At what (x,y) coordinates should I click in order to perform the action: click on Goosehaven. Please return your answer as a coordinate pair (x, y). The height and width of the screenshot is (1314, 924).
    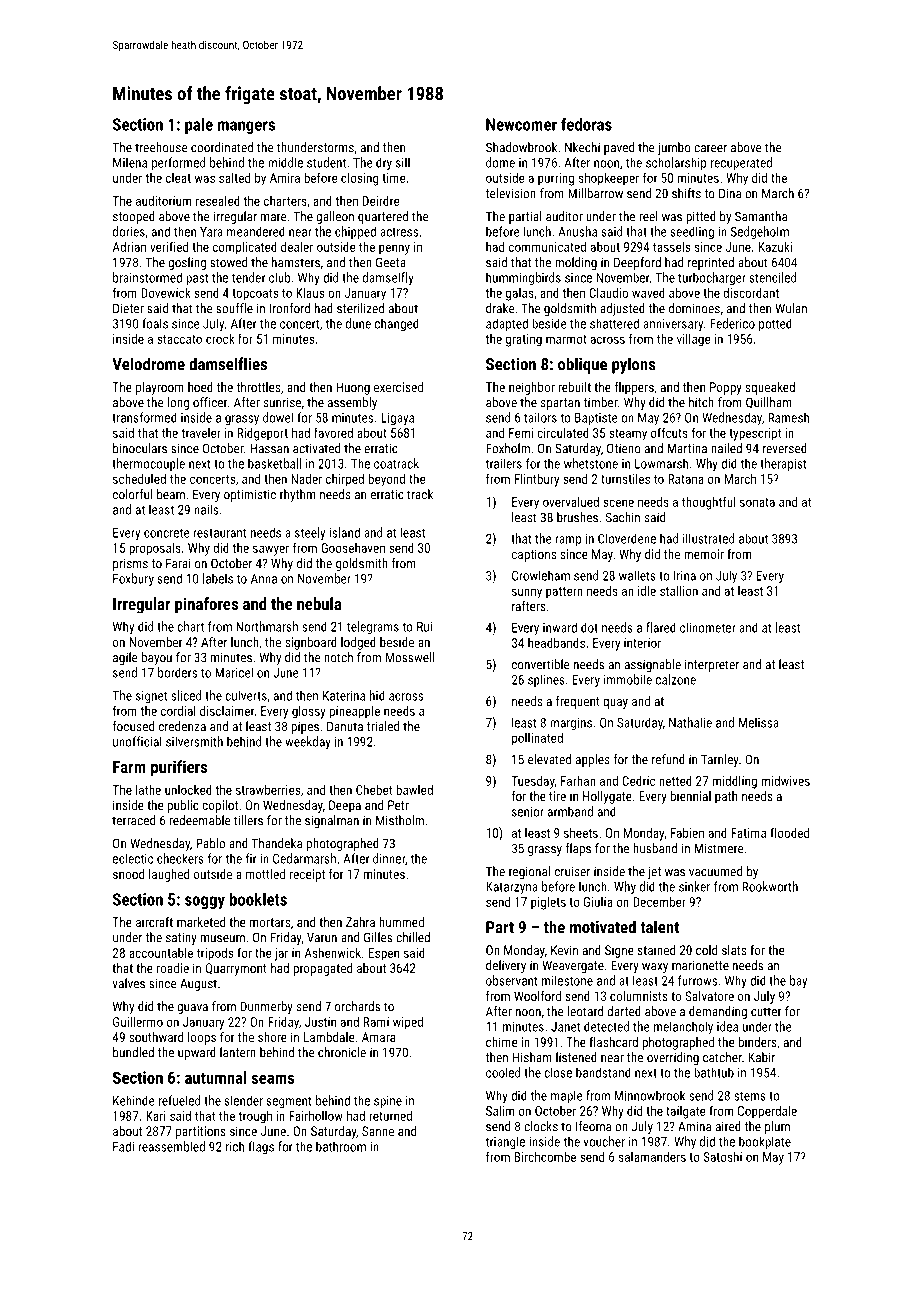
    Looking at the image, I should click on (353, 548).
